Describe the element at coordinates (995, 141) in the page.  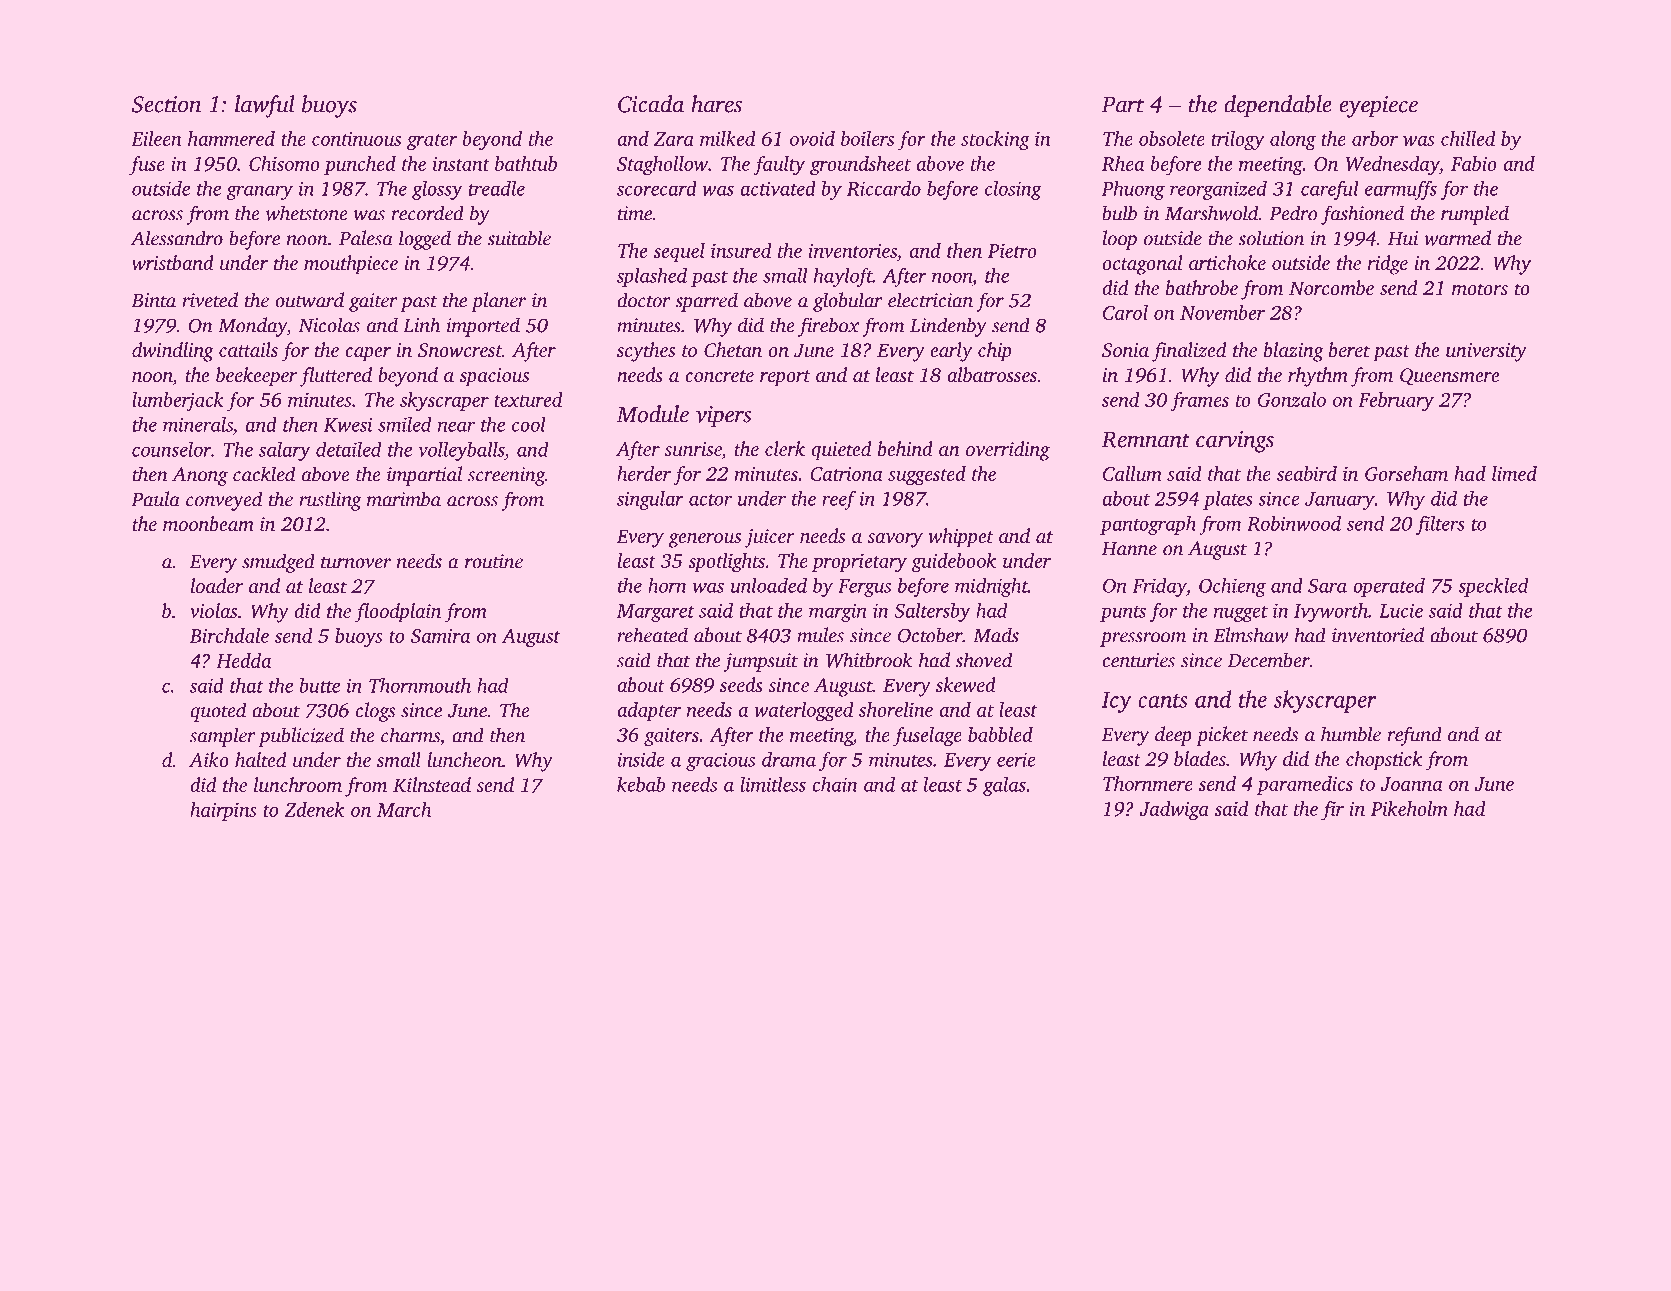
I see `stocking` at that location.
